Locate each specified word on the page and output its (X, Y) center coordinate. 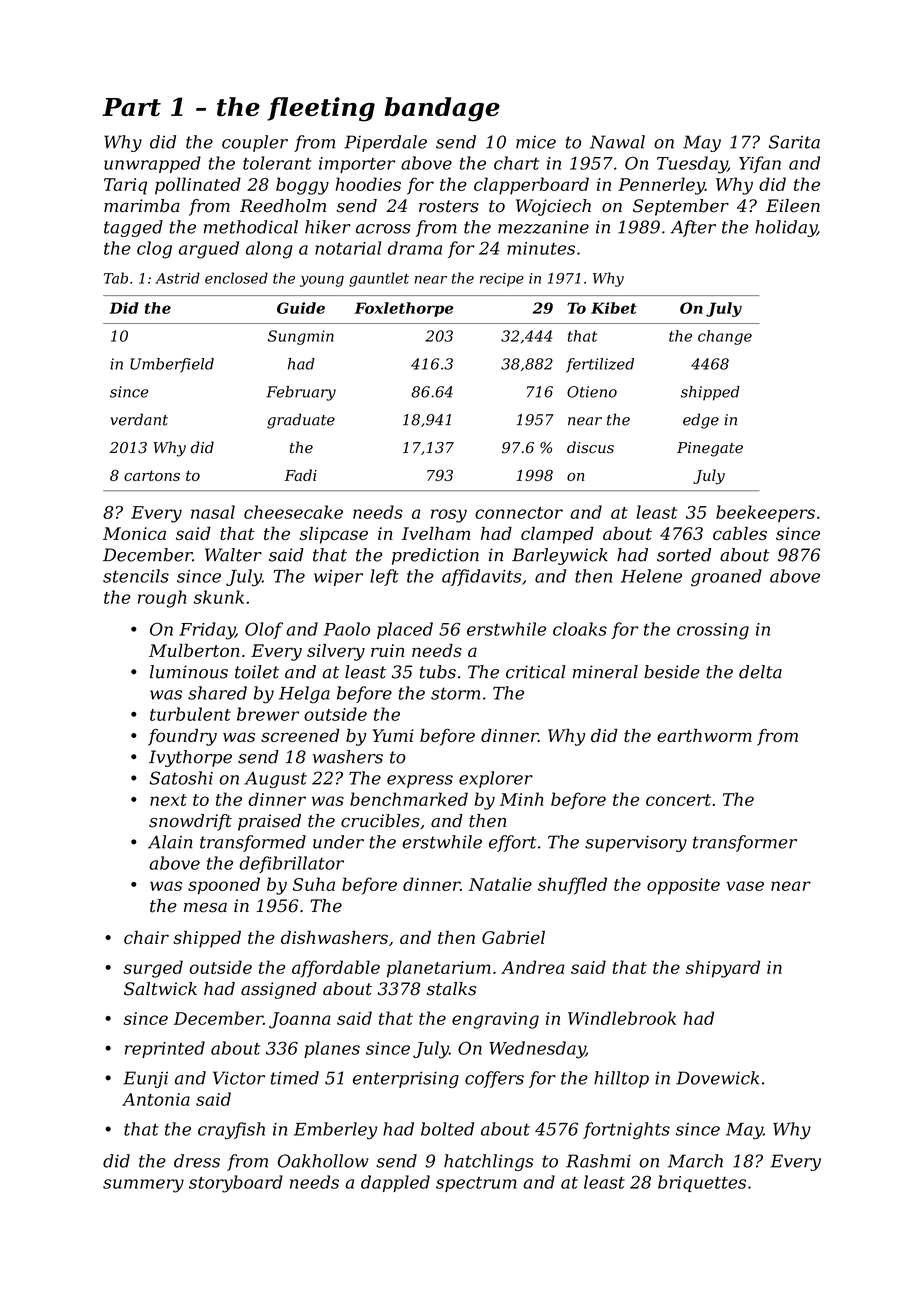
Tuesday (692, 165)
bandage (442, 109)
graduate (301, 421)
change (725, 337)
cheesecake (293, 512)
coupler (255, 143)
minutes (541, 248)
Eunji (145, 1079)
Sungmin (301, 337)
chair (146, 937)
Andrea (532, 967)
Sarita (794, 142)
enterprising (406, 1079)
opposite (683, 886)
